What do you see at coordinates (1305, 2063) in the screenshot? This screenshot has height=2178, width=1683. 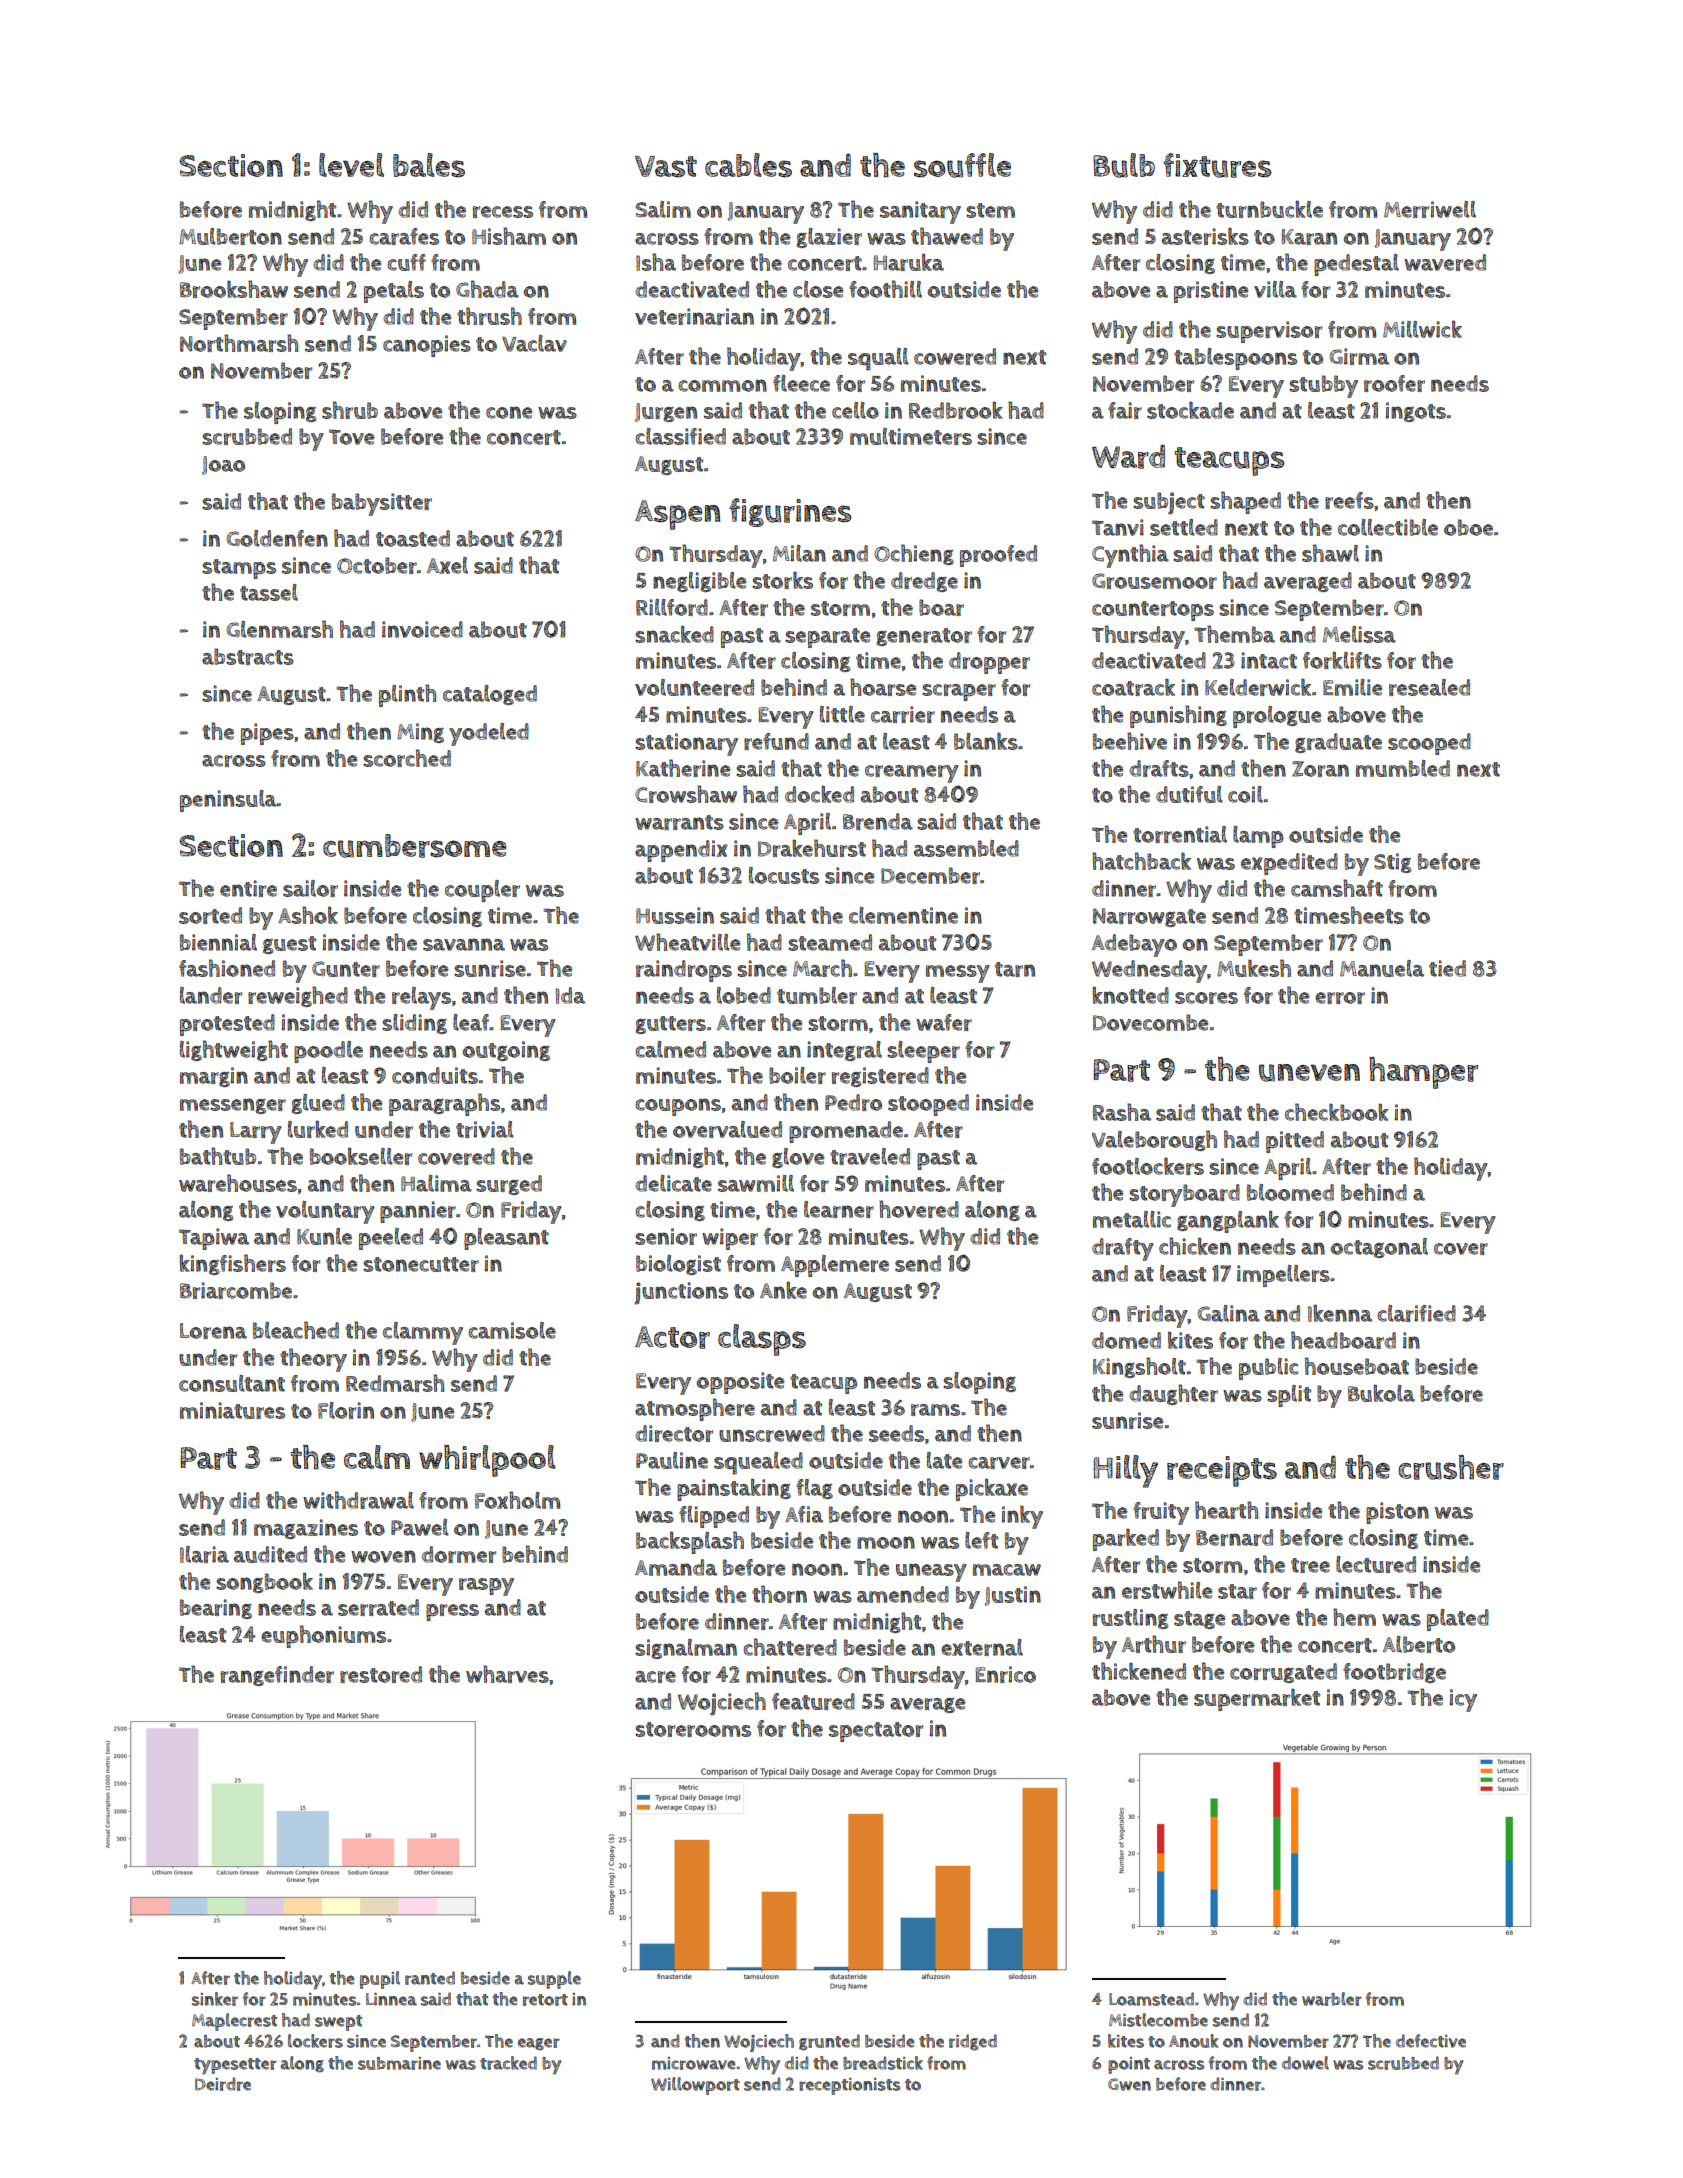 I see `dowel` at bounding box center [1305, 2063].
